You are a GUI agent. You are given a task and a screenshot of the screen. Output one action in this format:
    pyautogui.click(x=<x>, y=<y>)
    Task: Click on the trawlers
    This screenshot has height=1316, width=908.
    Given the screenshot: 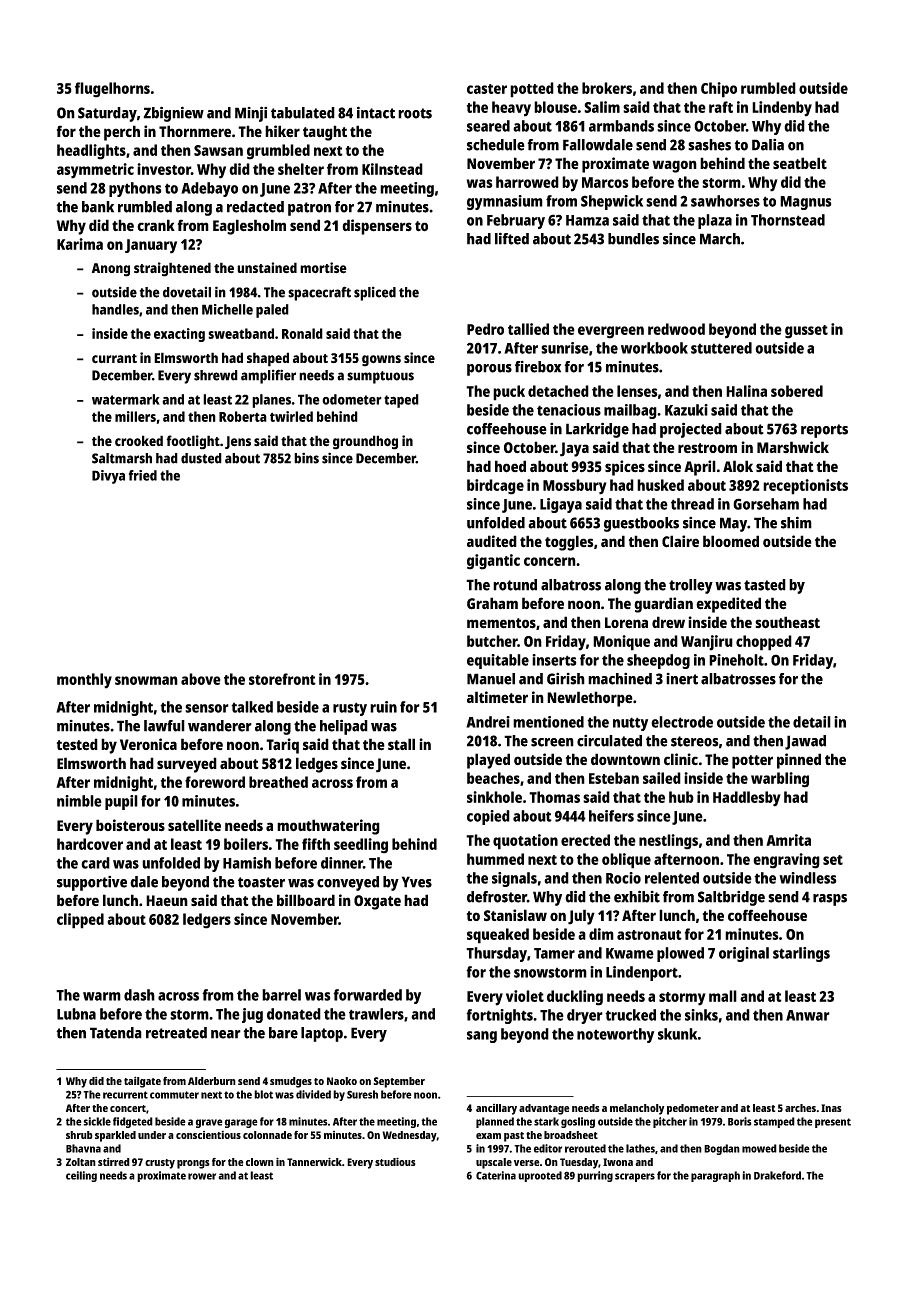 What is the action you would take?
    pyautogui.click(x=376, y=1014)
